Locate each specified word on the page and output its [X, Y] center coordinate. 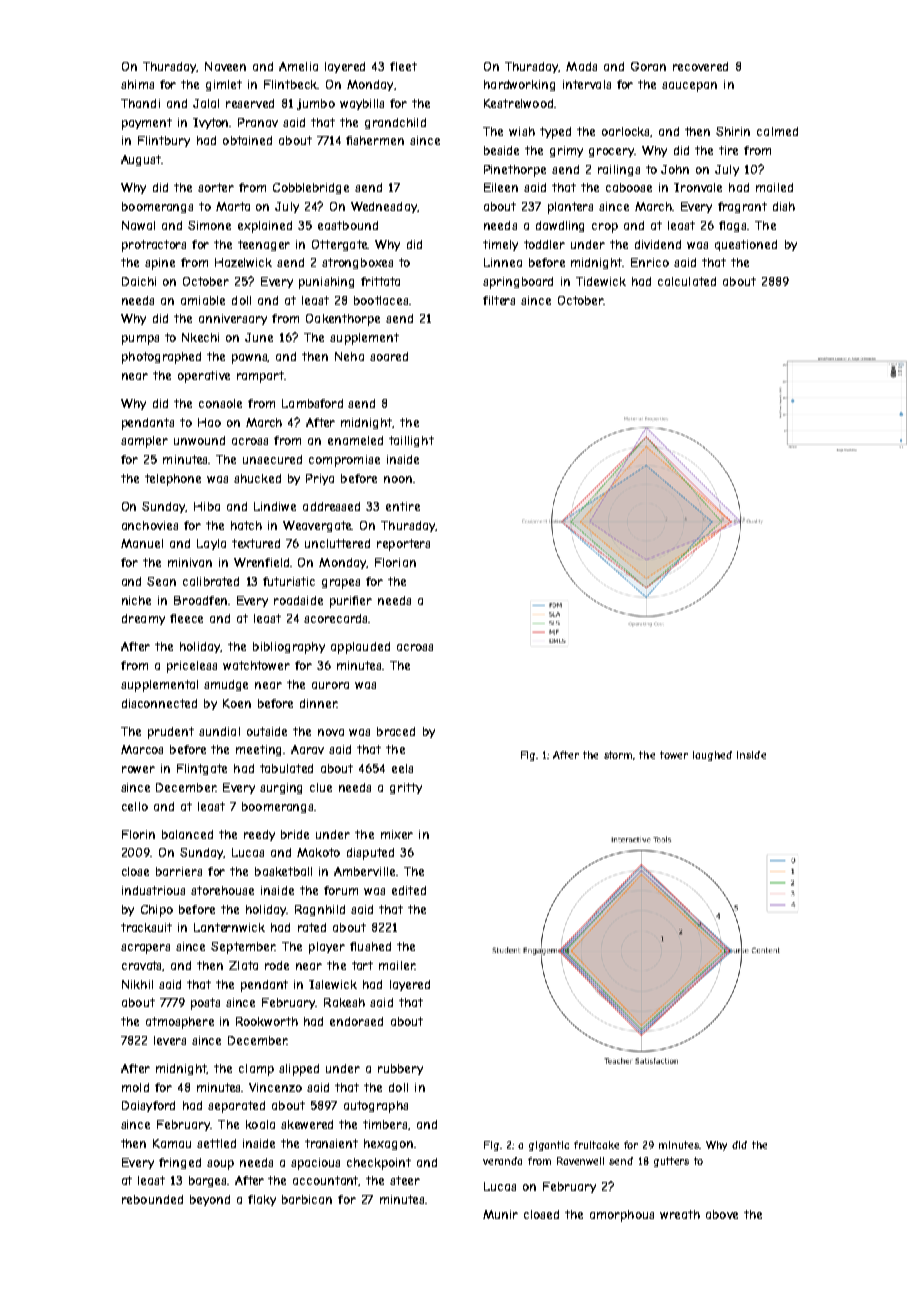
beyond [210, 1200]
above [722, 1214]
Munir [500, 1214]
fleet [403, 66]
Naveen [225, 66]
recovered [700, 66]
